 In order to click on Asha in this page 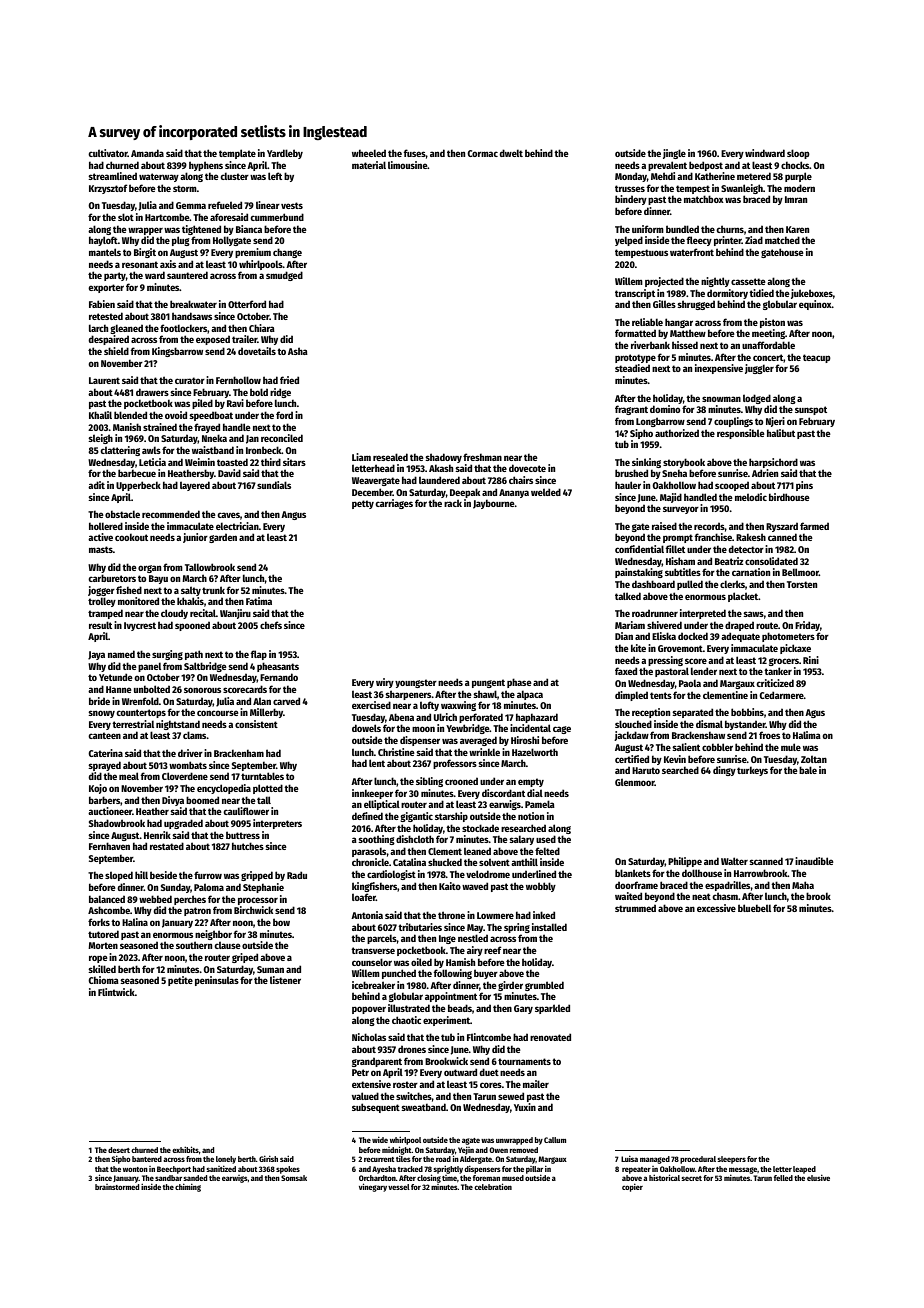, I will do `click(298, 351)`.
